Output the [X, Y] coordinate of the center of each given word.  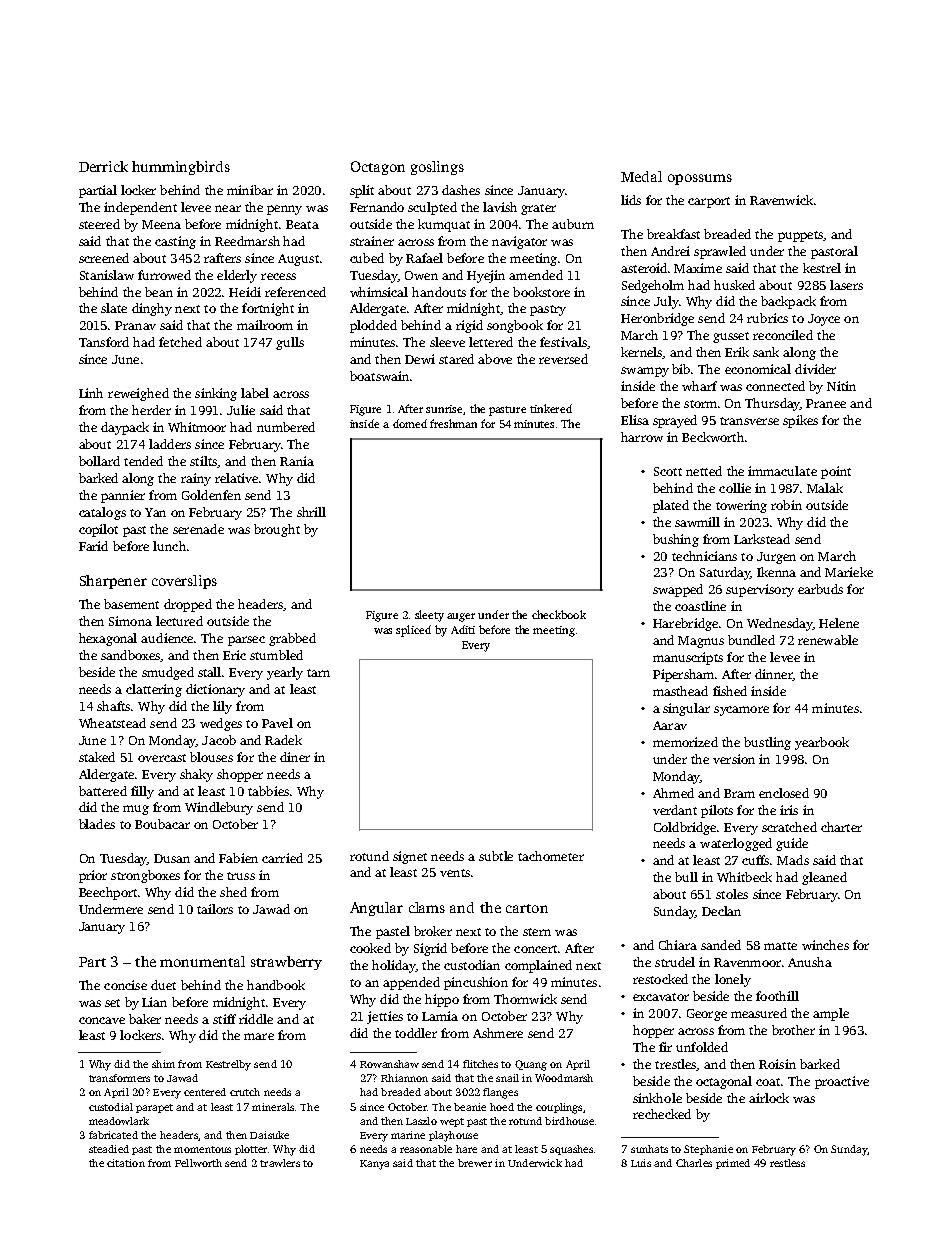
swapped [678, 590]
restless [787, 1163]
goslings [437, 168]
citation [126, 1163]
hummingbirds [181, 168]
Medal [641, 176]
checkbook [559, 614]
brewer [475, 1163]
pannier [123, 496]
